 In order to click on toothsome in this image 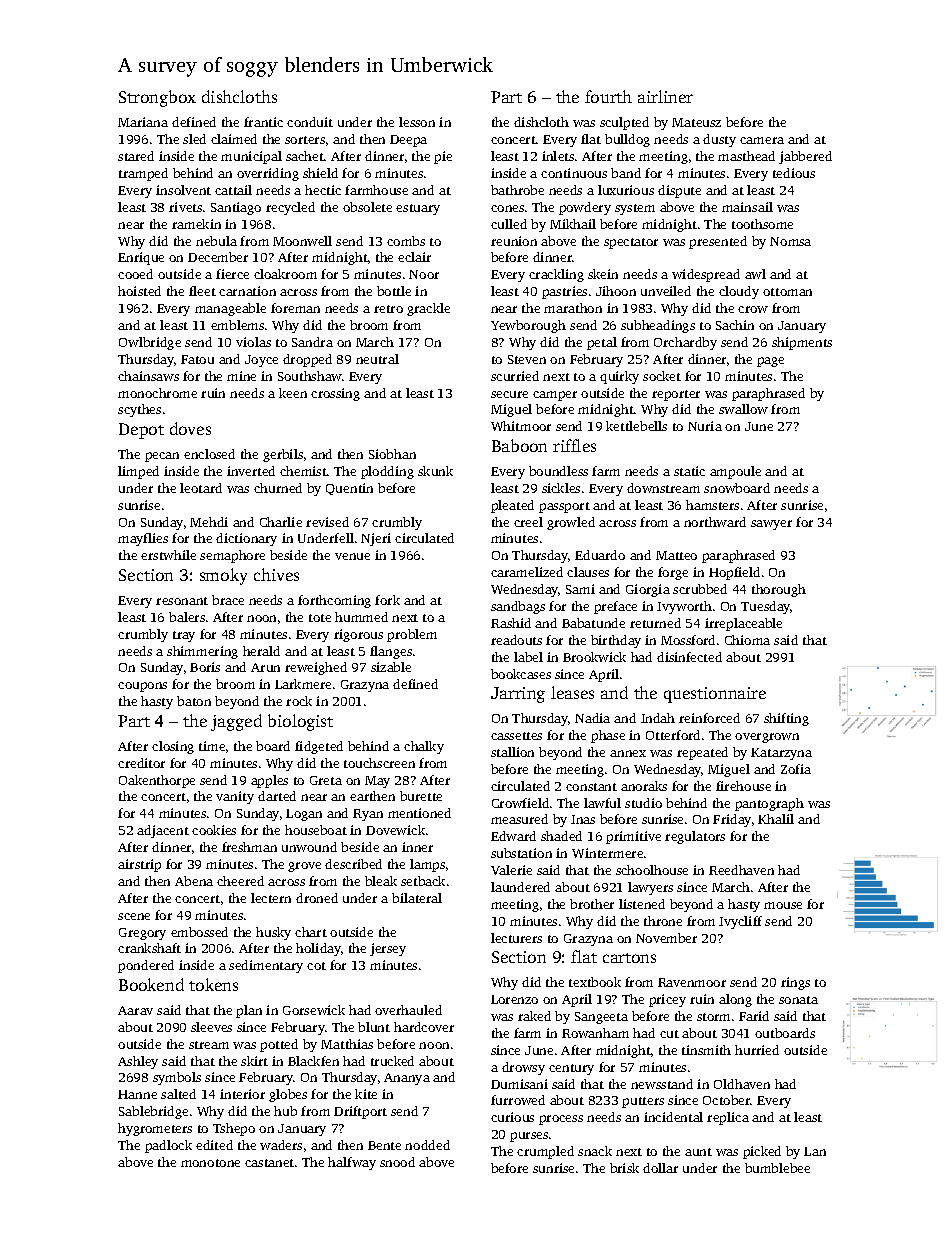, I will do `click(762, 224)`.
